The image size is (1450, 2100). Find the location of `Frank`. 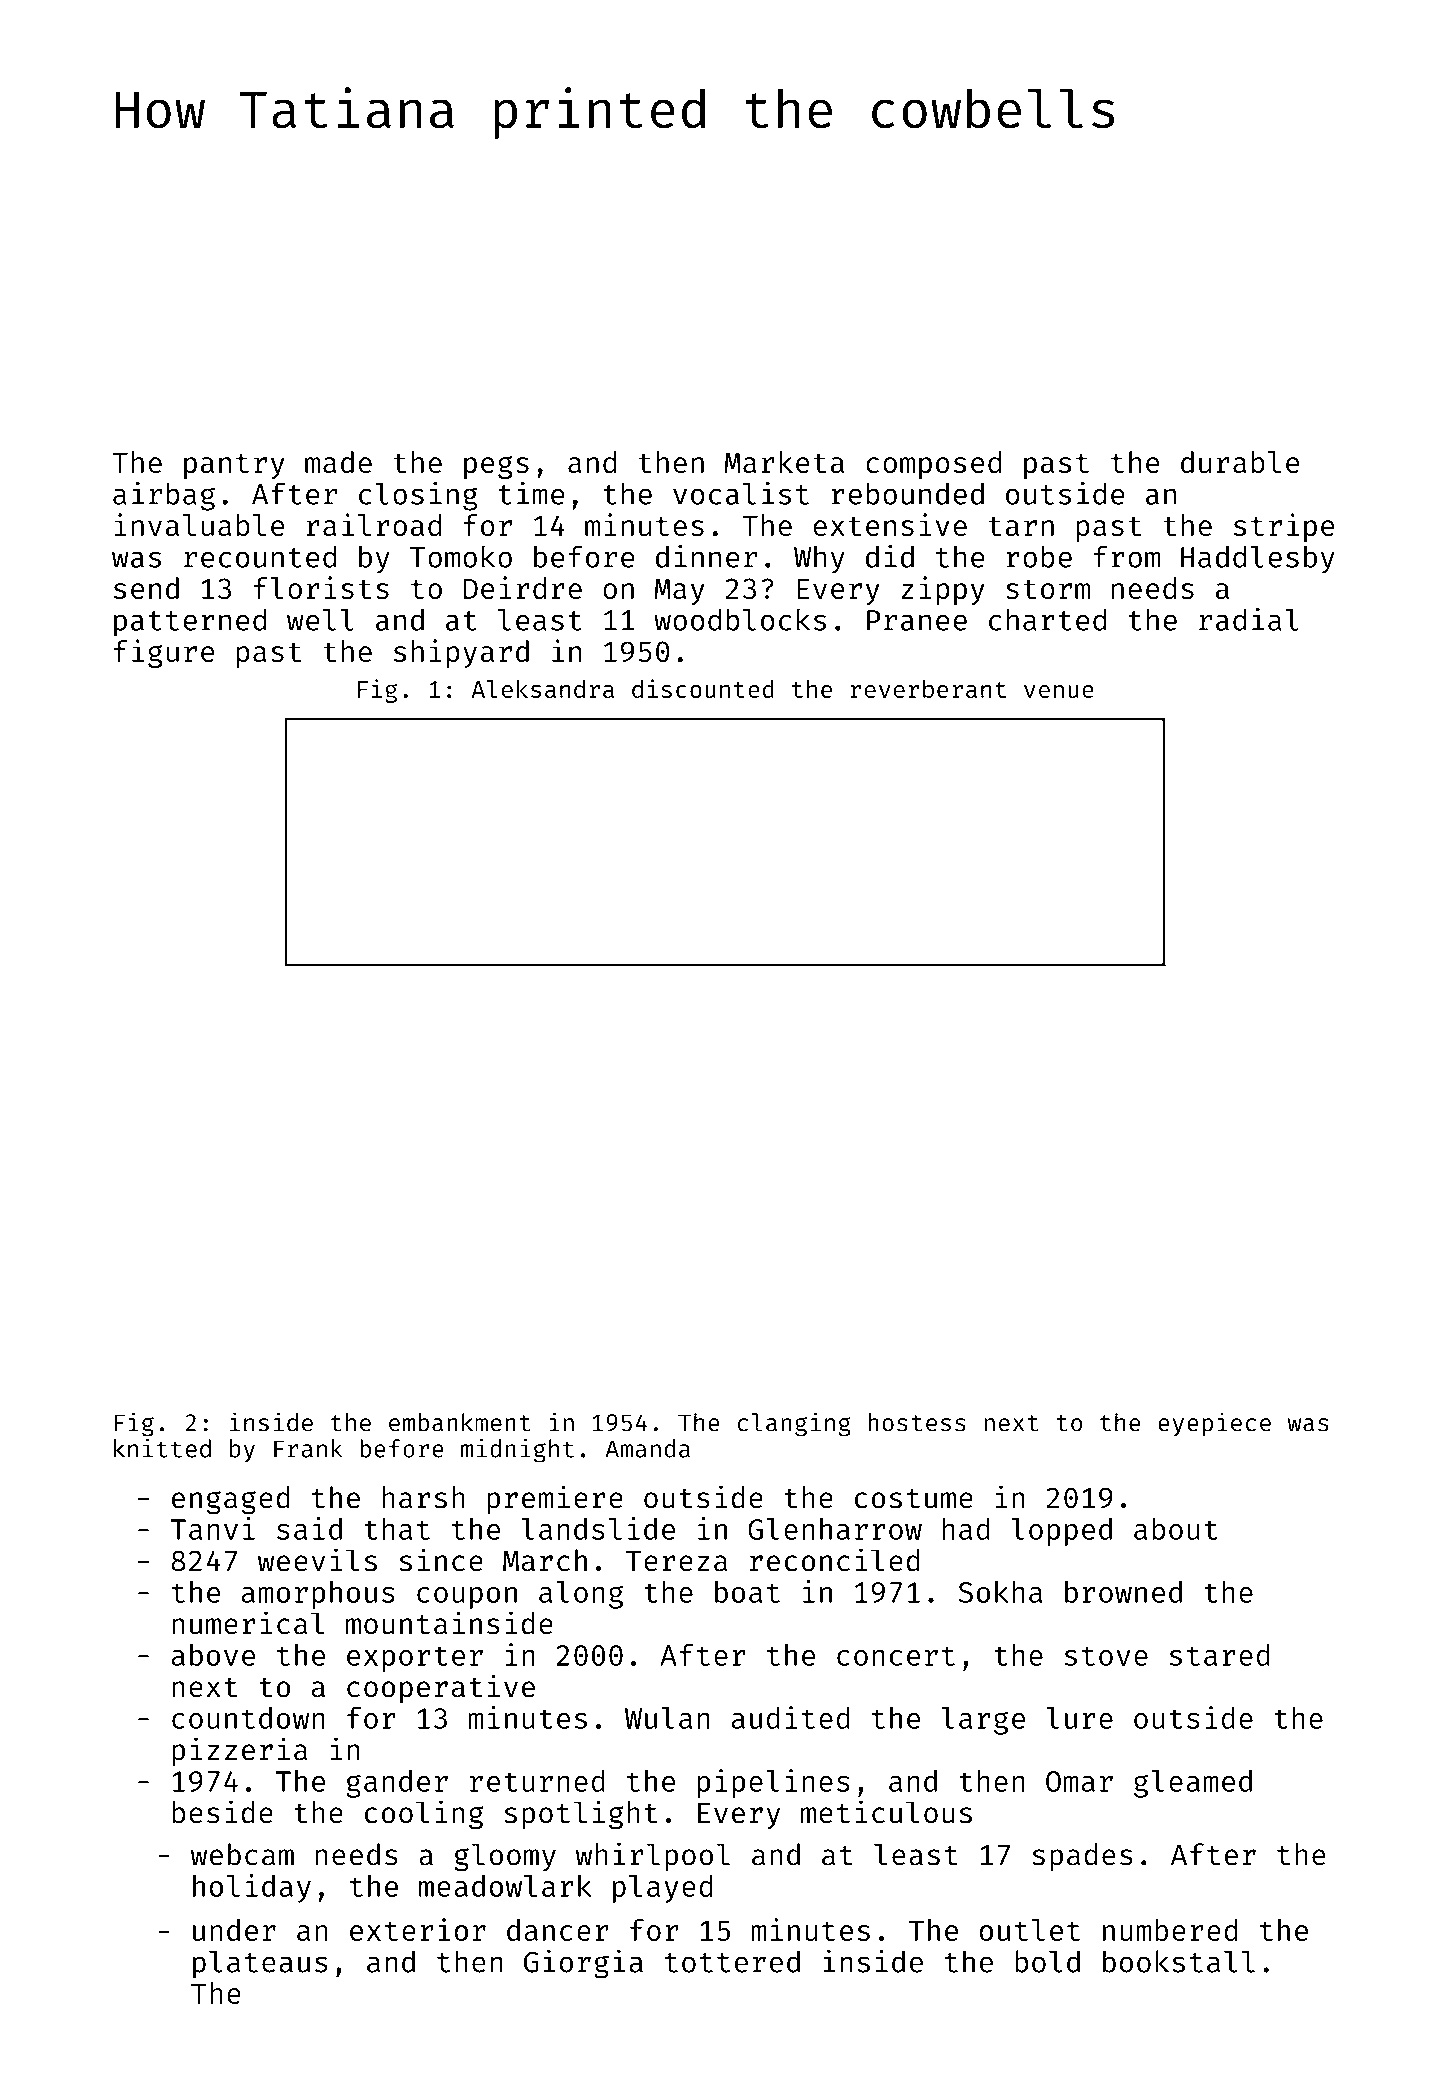

Frank is located at coordinates (308, 1448).
